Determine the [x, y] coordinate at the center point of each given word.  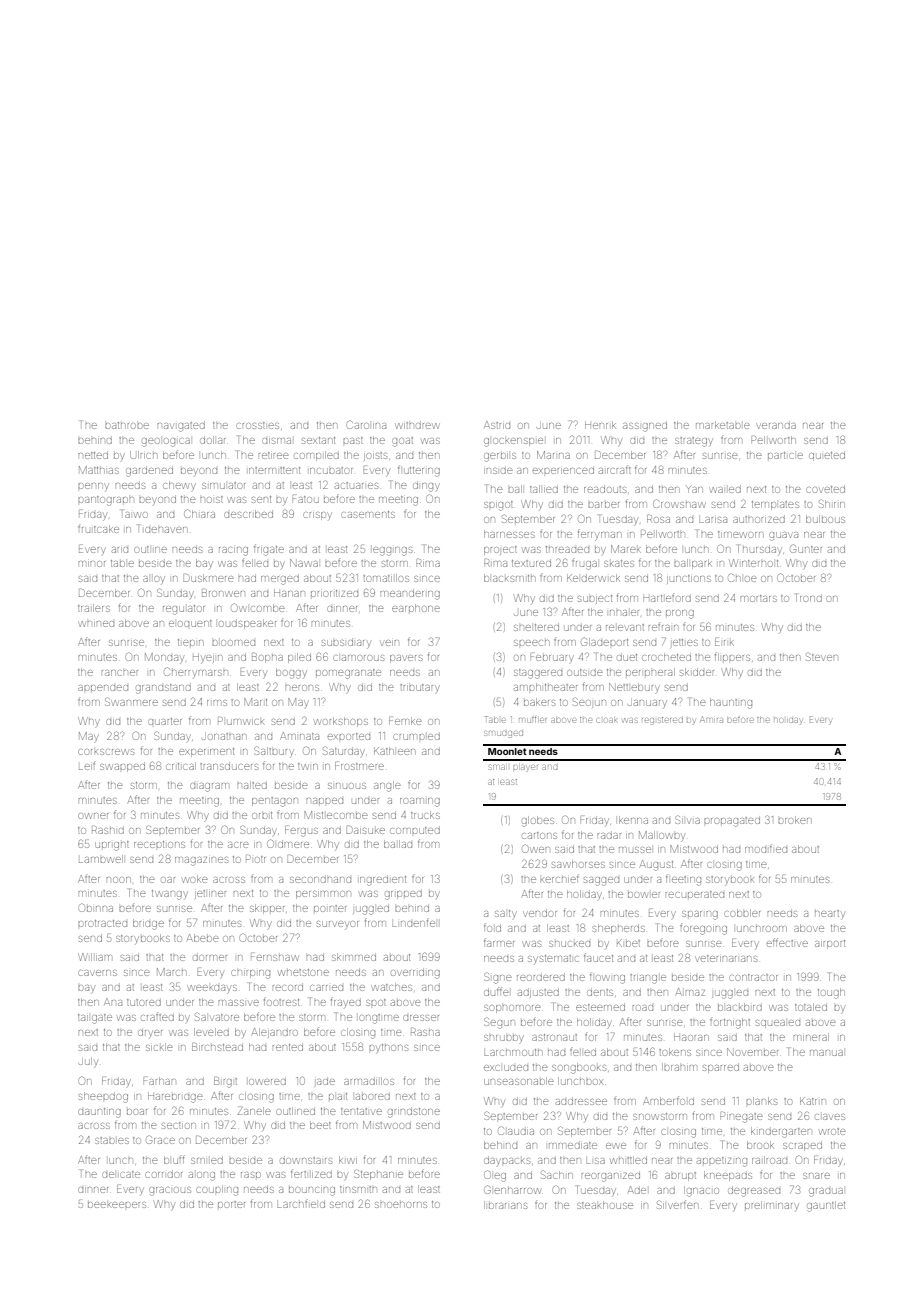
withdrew [417, 425]
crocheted [666, 657]
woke [195, 879]
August [656, 865]
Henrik [600, 425]
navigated [181, 427]
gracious [170, 1191]
